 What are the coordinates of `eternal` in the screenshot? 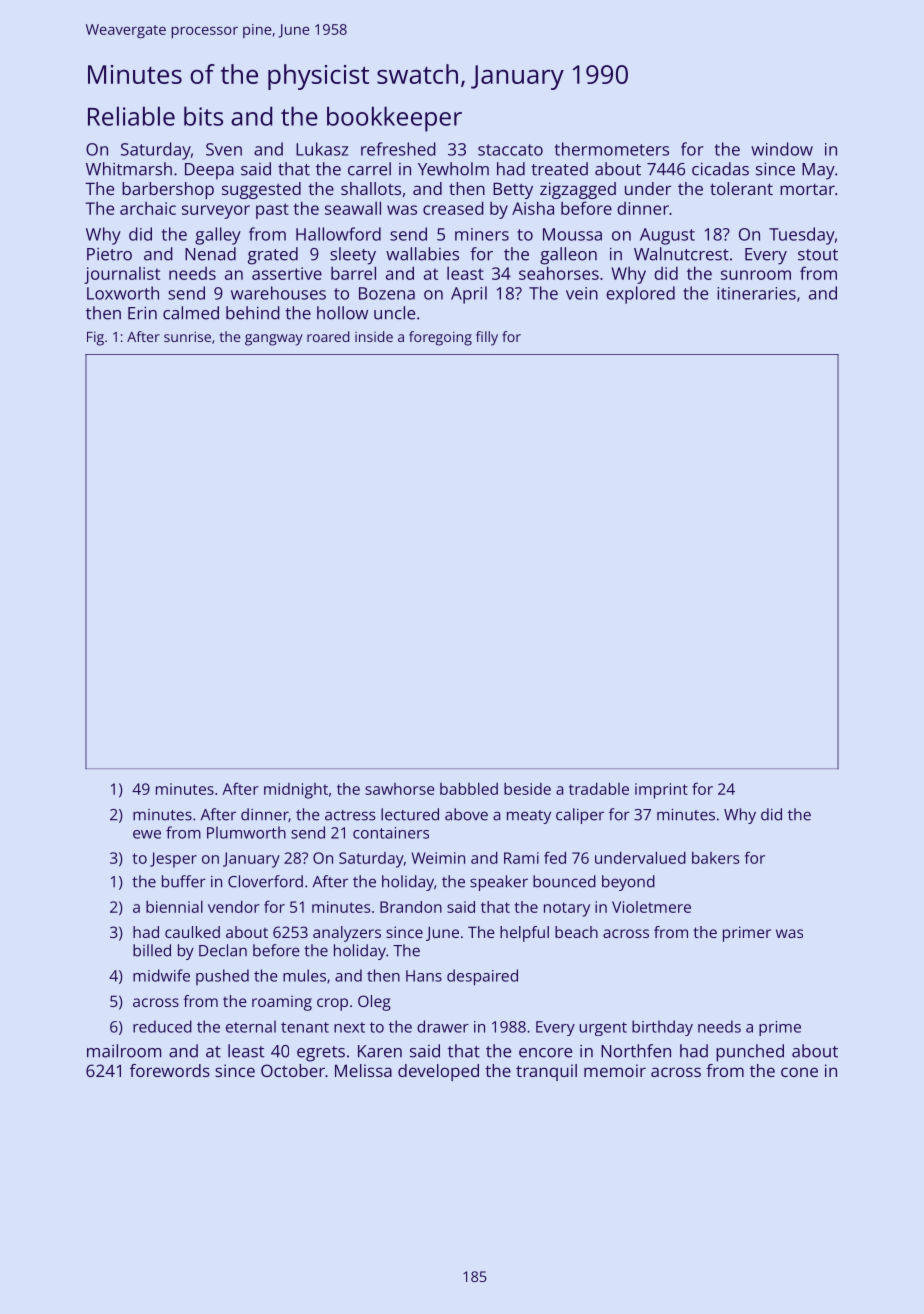 It's located at (251, 1026).
